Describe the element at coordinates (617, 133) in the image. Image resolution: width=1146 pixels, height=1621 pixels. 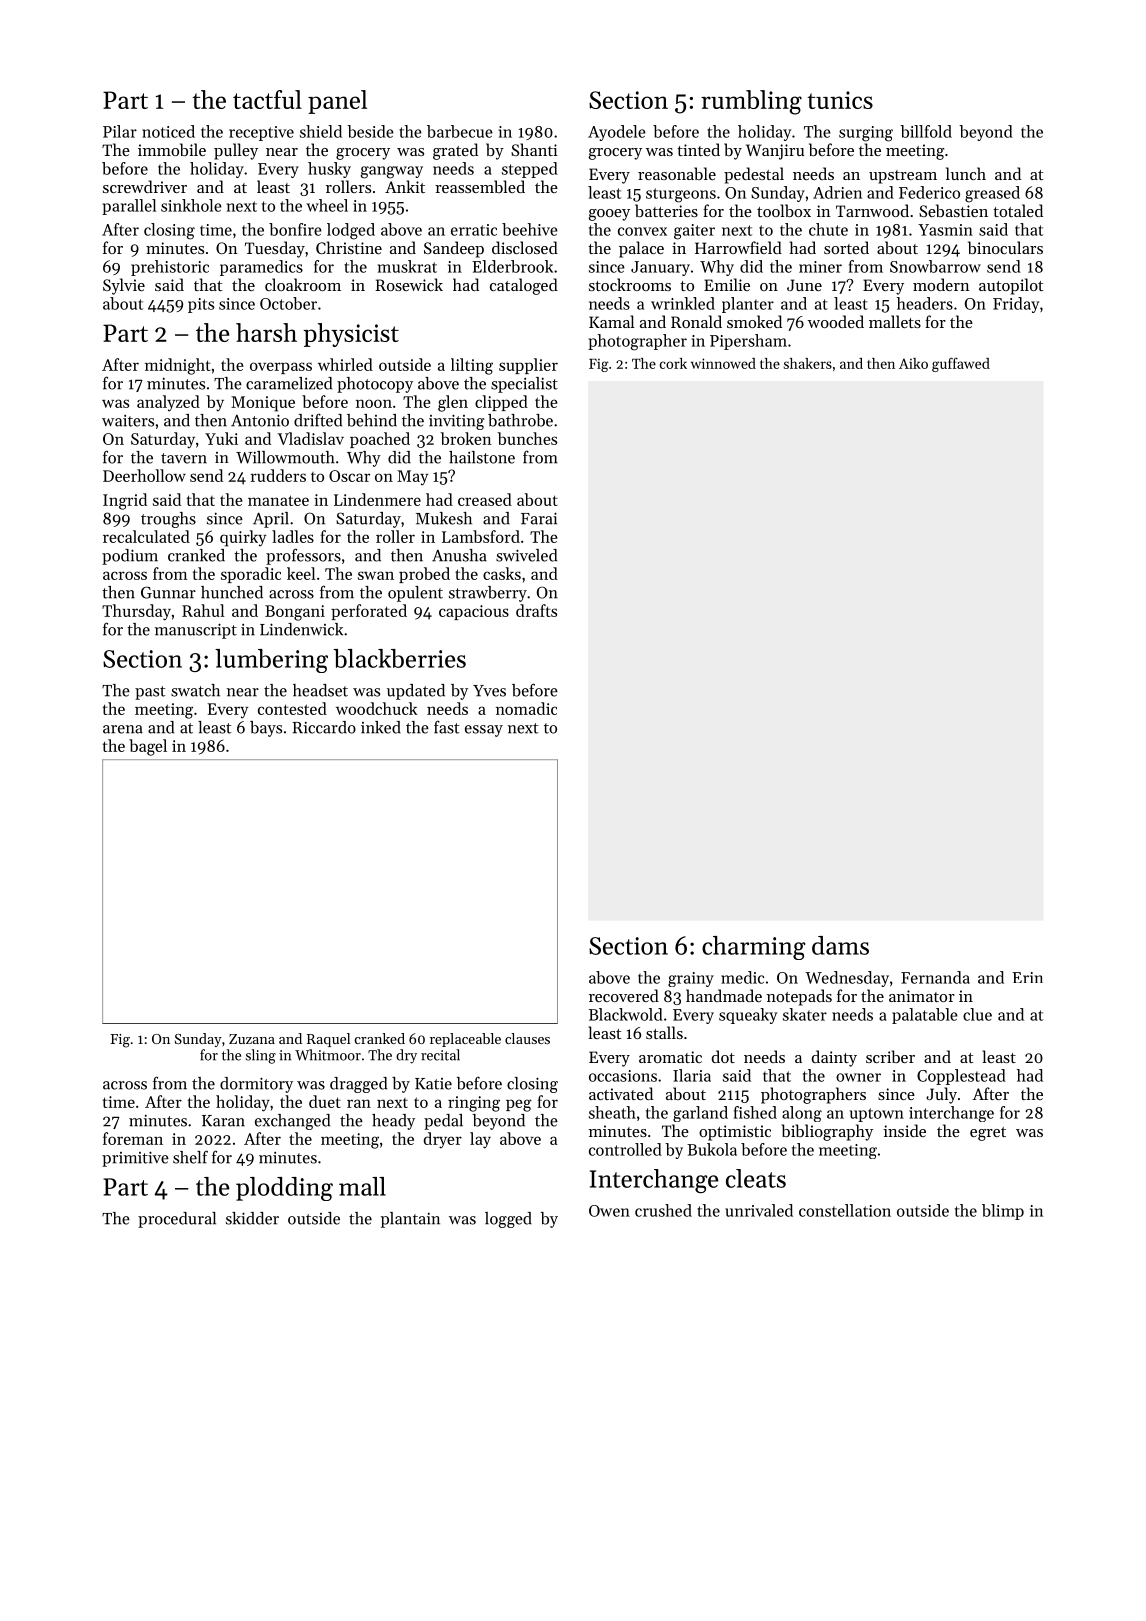
I see `Ayodele` at that location.
